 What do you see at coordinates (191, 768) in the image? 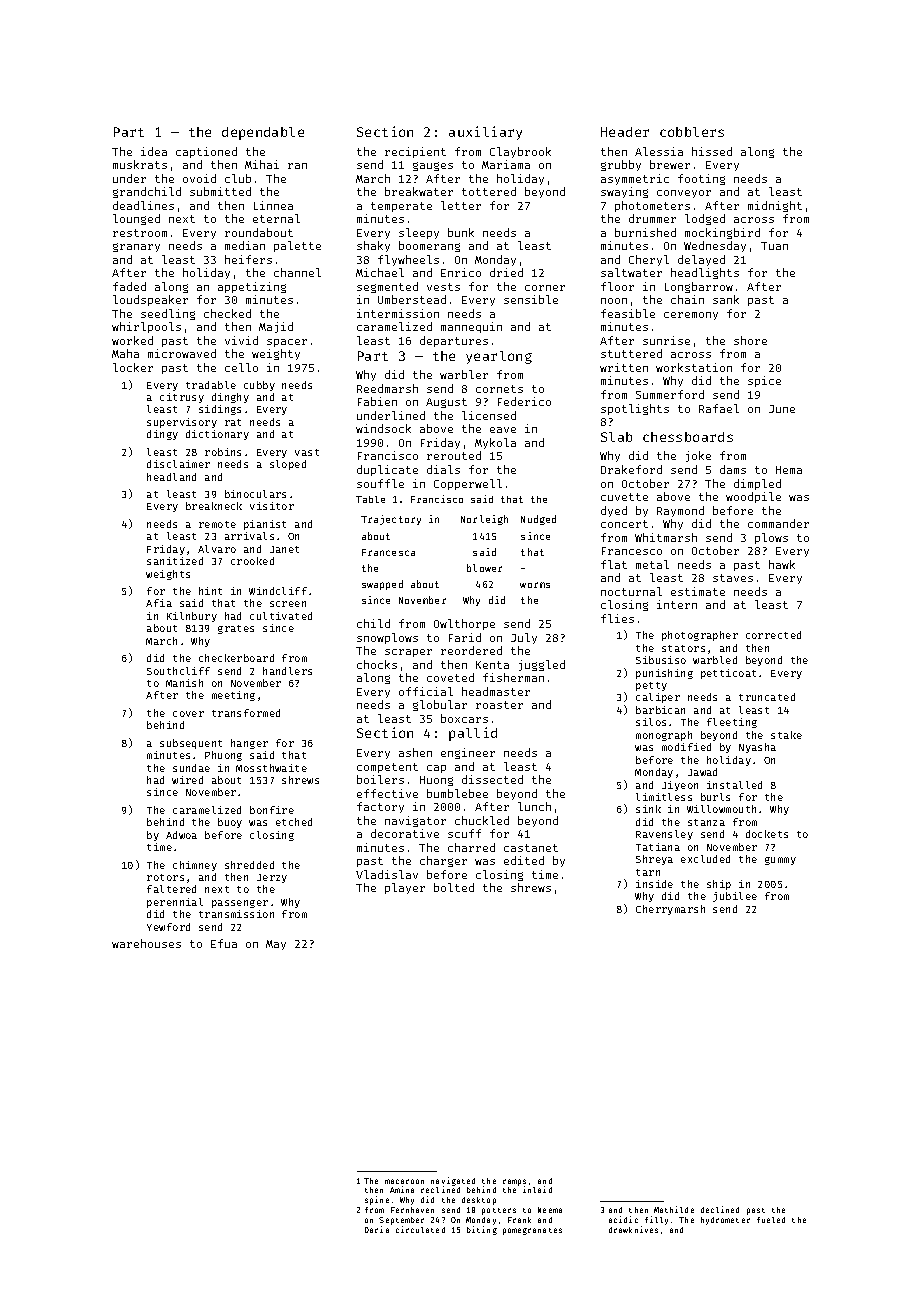
I see `sundae` at bounding box center [191, 768].
